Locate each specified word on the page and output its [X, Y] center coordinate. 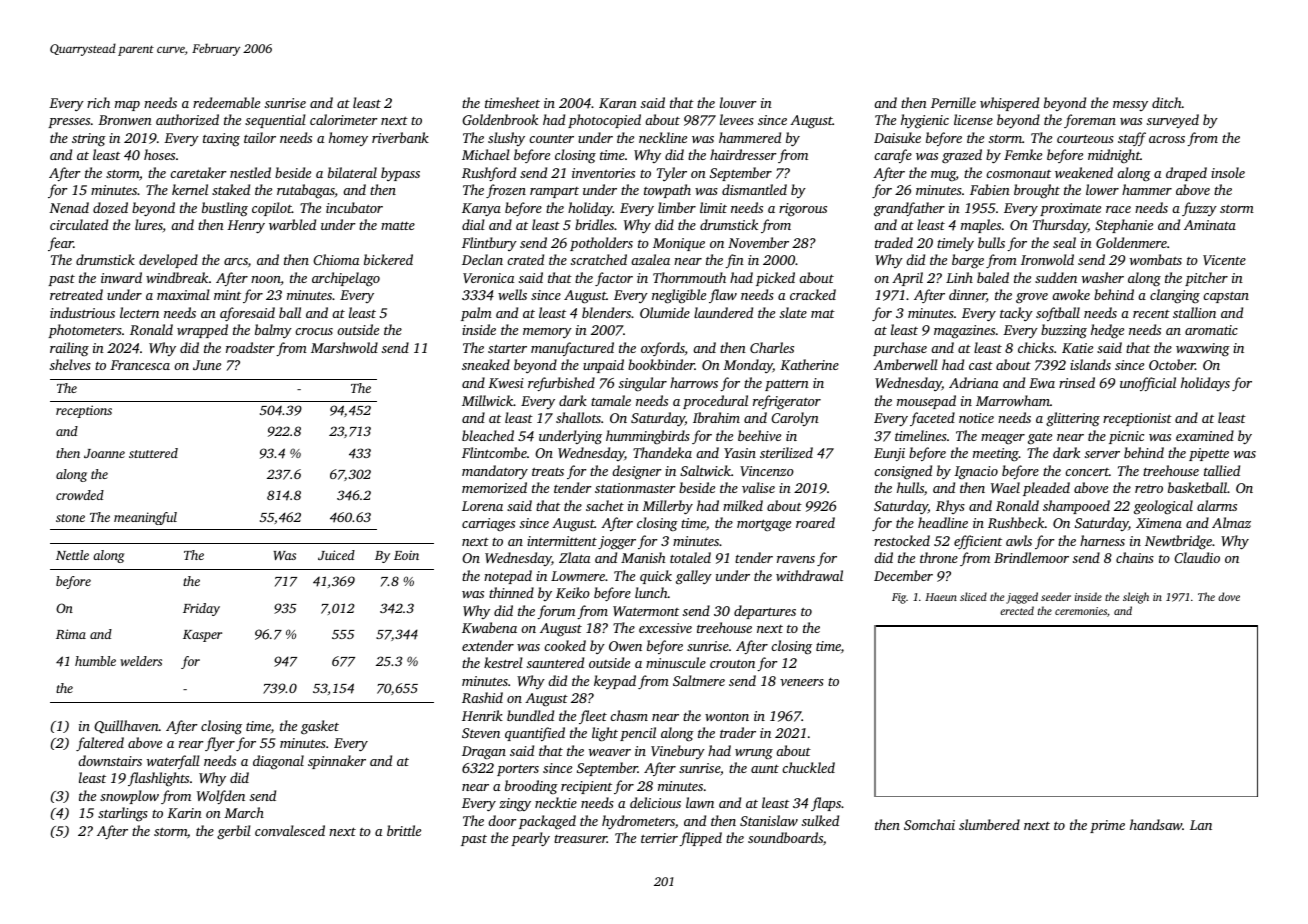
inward [121, 277]
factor [614, 279]
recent [1151, 314]
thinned [511, 592]
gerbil [234, 832]
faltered [100, 744]
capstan [1226, 297]
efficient [978, 542]
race [1118, 209]
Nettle [72, 555]
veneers [802, 682]
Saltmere [699, 680]
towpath [667, 191]
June [207, 365]
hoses [159, 154]
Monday [748, 366]
